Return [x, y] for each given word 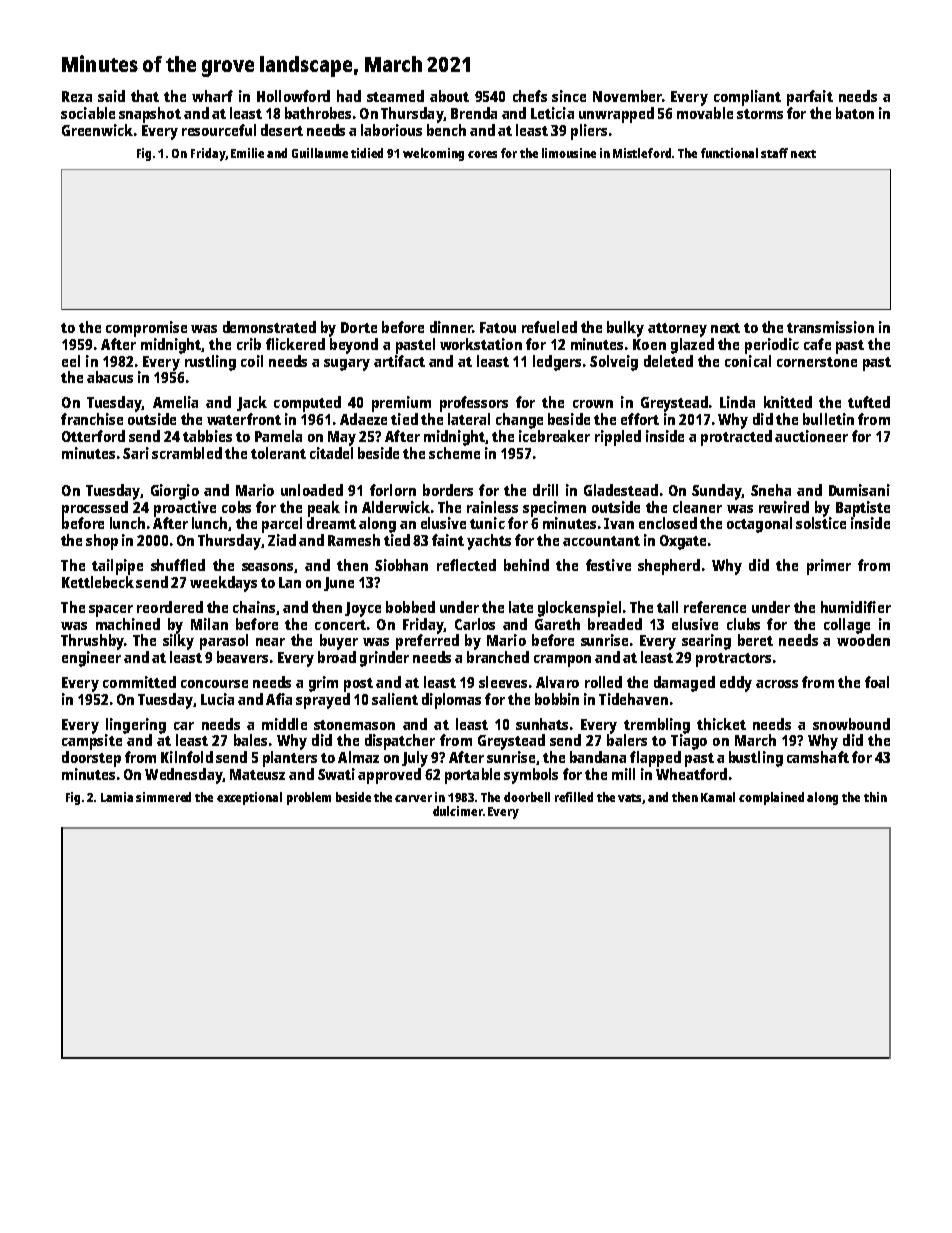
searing [706, 642]
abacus [110, 377]
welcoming [433, 154]
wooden [863, 640]
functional [729, 153]
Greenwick [97, 130]
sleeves [503, 682]
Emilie [247, 153]
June [339, 584]
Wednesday [184, 776]
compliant [747, 98]
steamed [395, 96]
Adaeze [363, 419]
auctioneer [811, 436]
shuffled [178, 565]
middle [284, 724]
